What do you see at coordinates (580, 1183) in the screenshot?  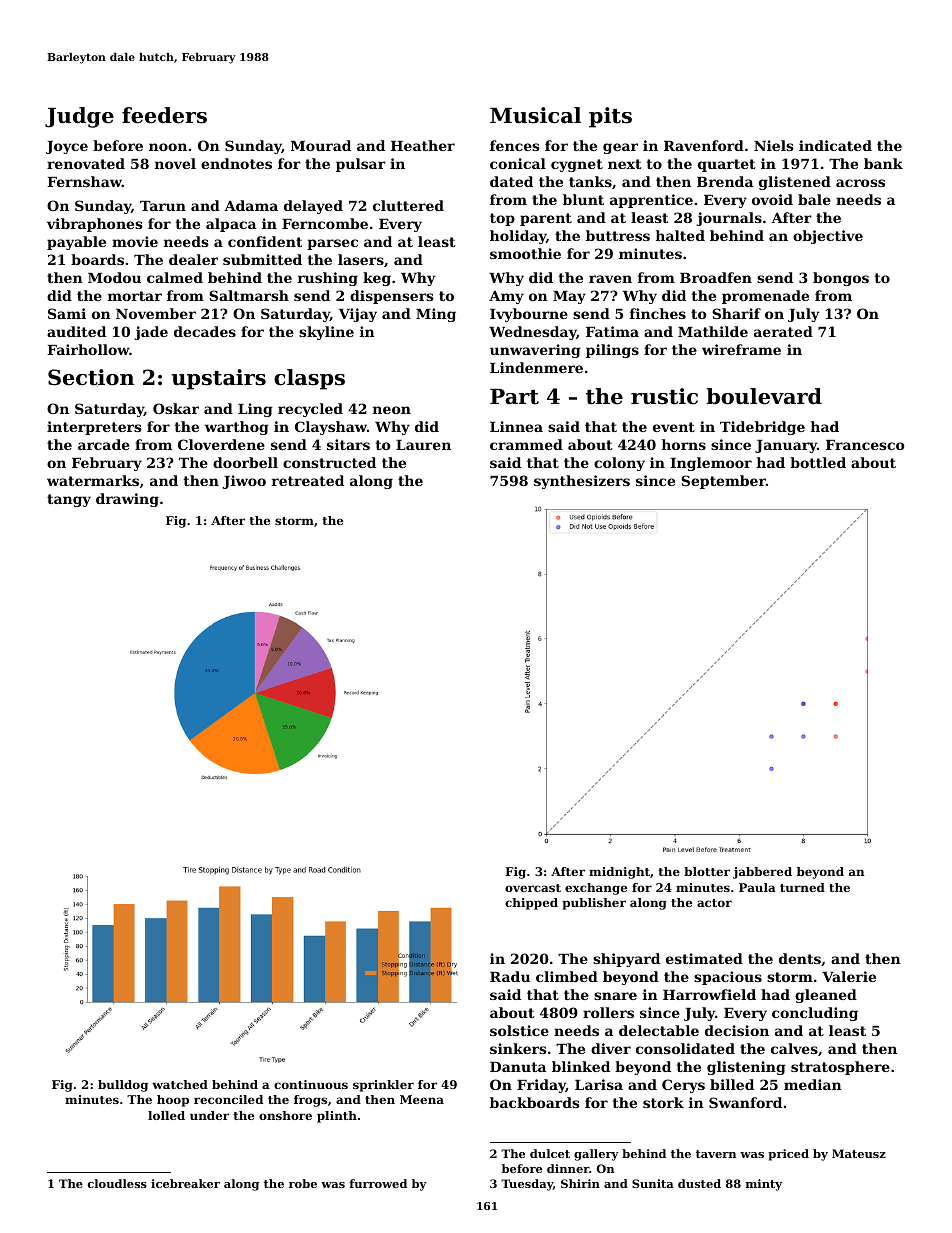 I see `Shirin` at bounding box center [580, 1183].
